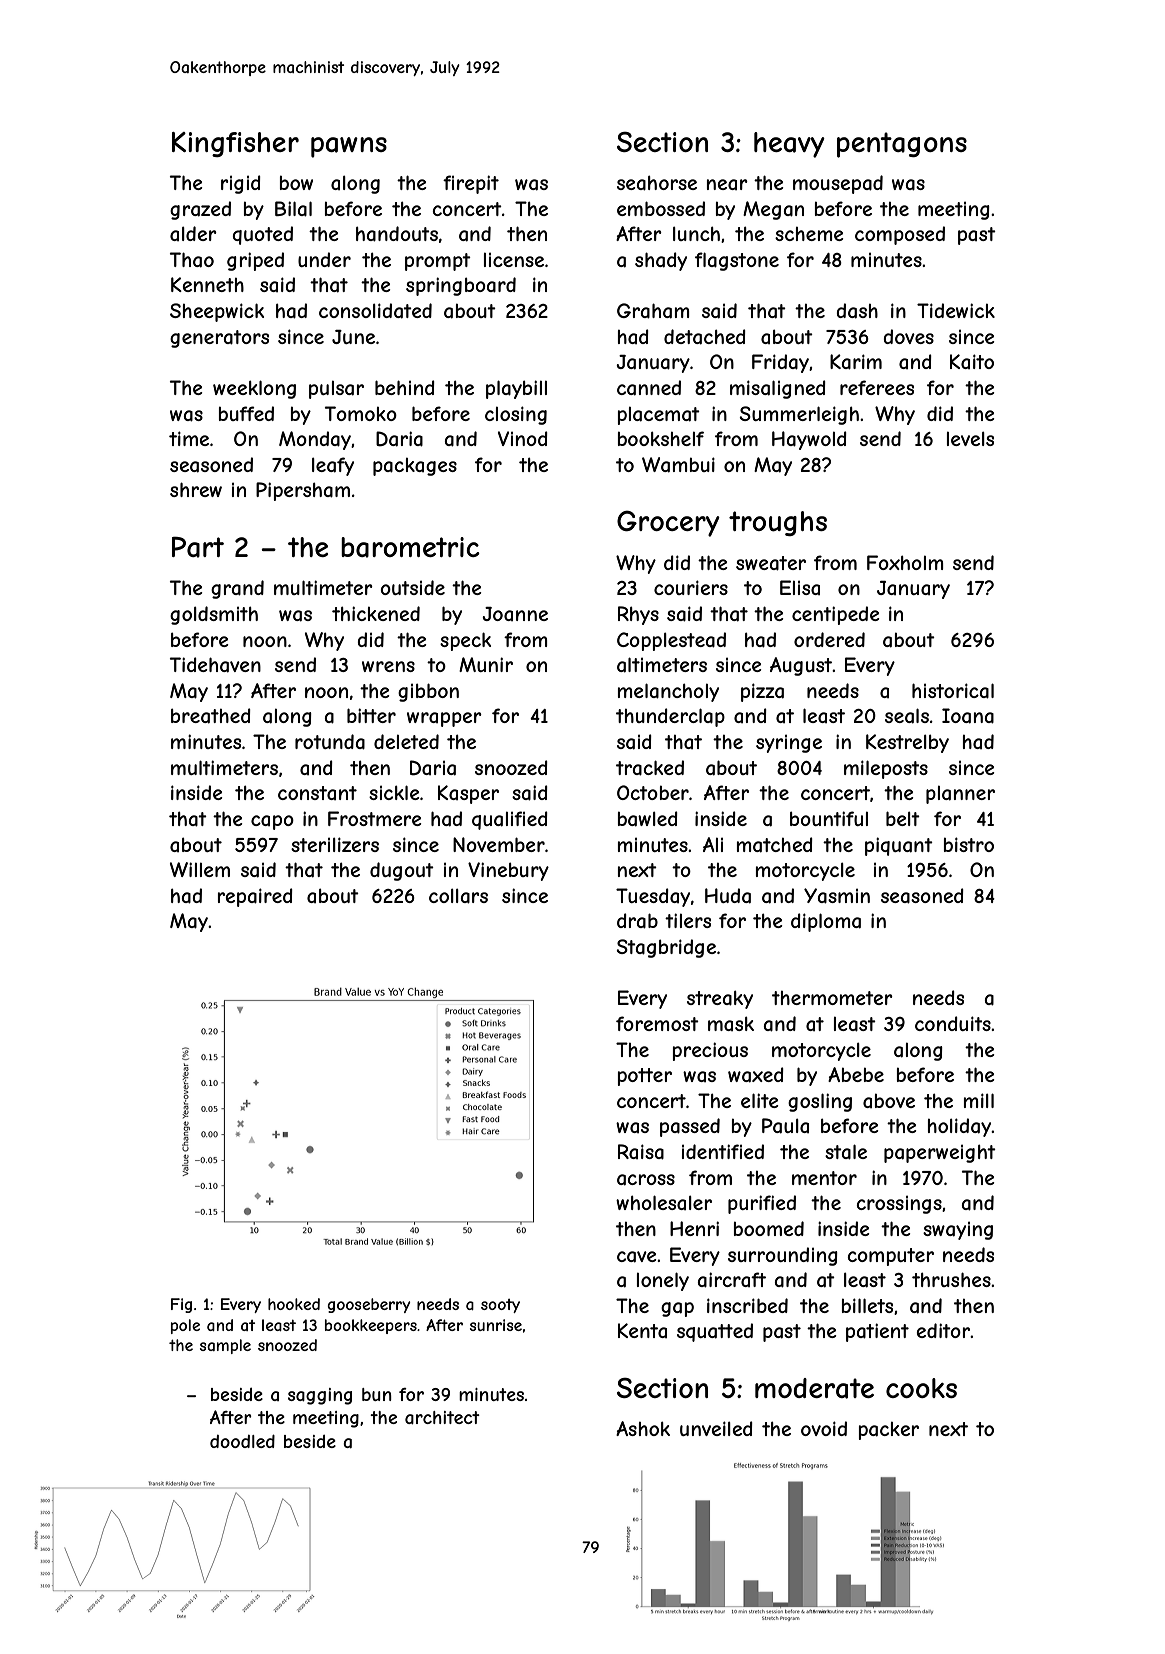 Image resolution: width=1165 pixels, height=1654 pixels. Describe the element at coordinates (246, 413) in the screenshot. I see `buffed` at that location.
